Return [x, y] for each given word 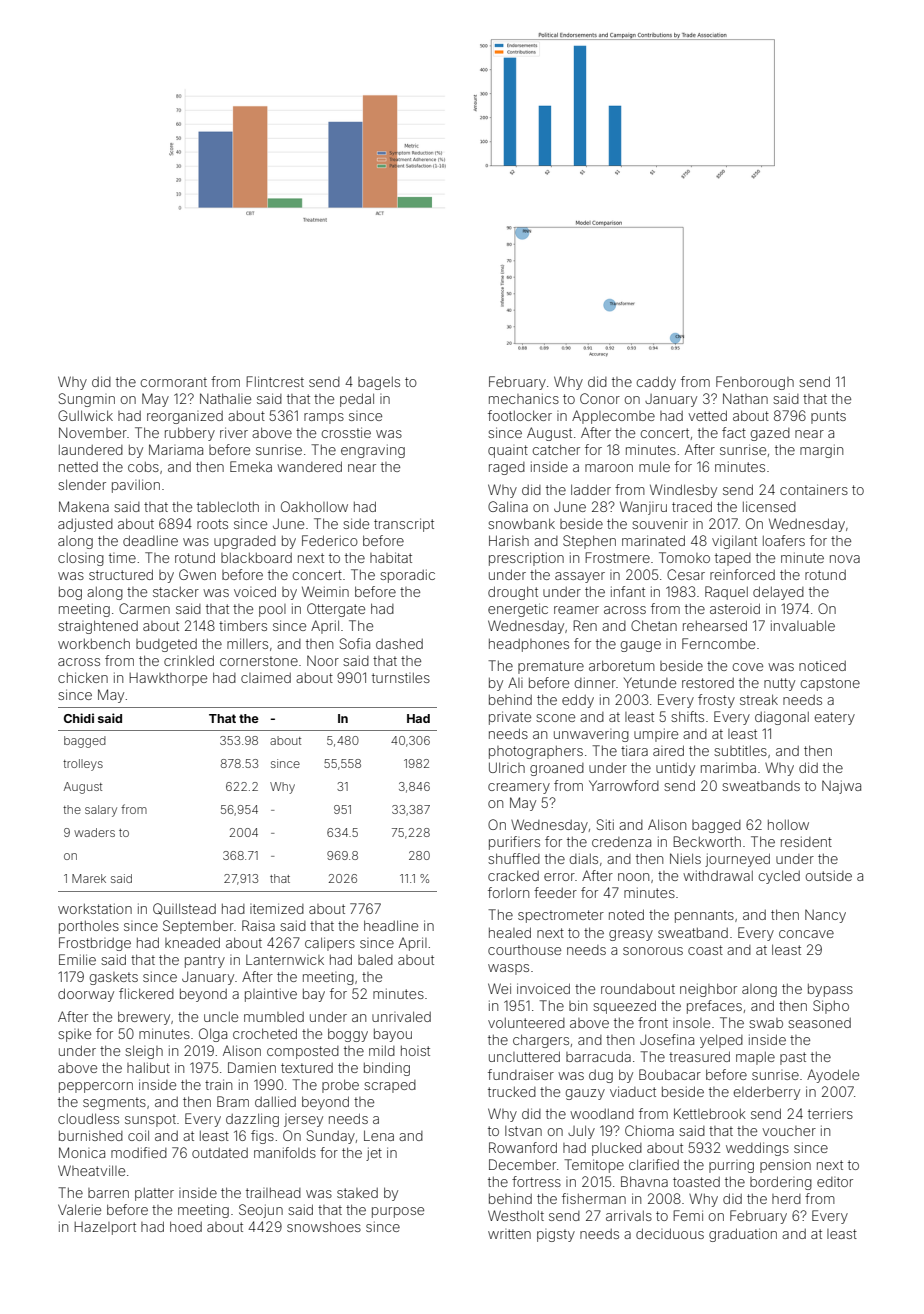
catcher [556, 449]
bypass [830, 990]
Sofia [355, 643]
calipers [330, 944]
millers [247, 643]
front [653, 1022]
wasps [508, 969]
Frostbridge [95, 944]
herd [786, 1199]
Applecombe [613, 417]
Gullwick [85, 415]
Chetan [654, 625]
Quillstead [184, 909]
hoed [186, 1226]
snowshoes [324, 1226]
